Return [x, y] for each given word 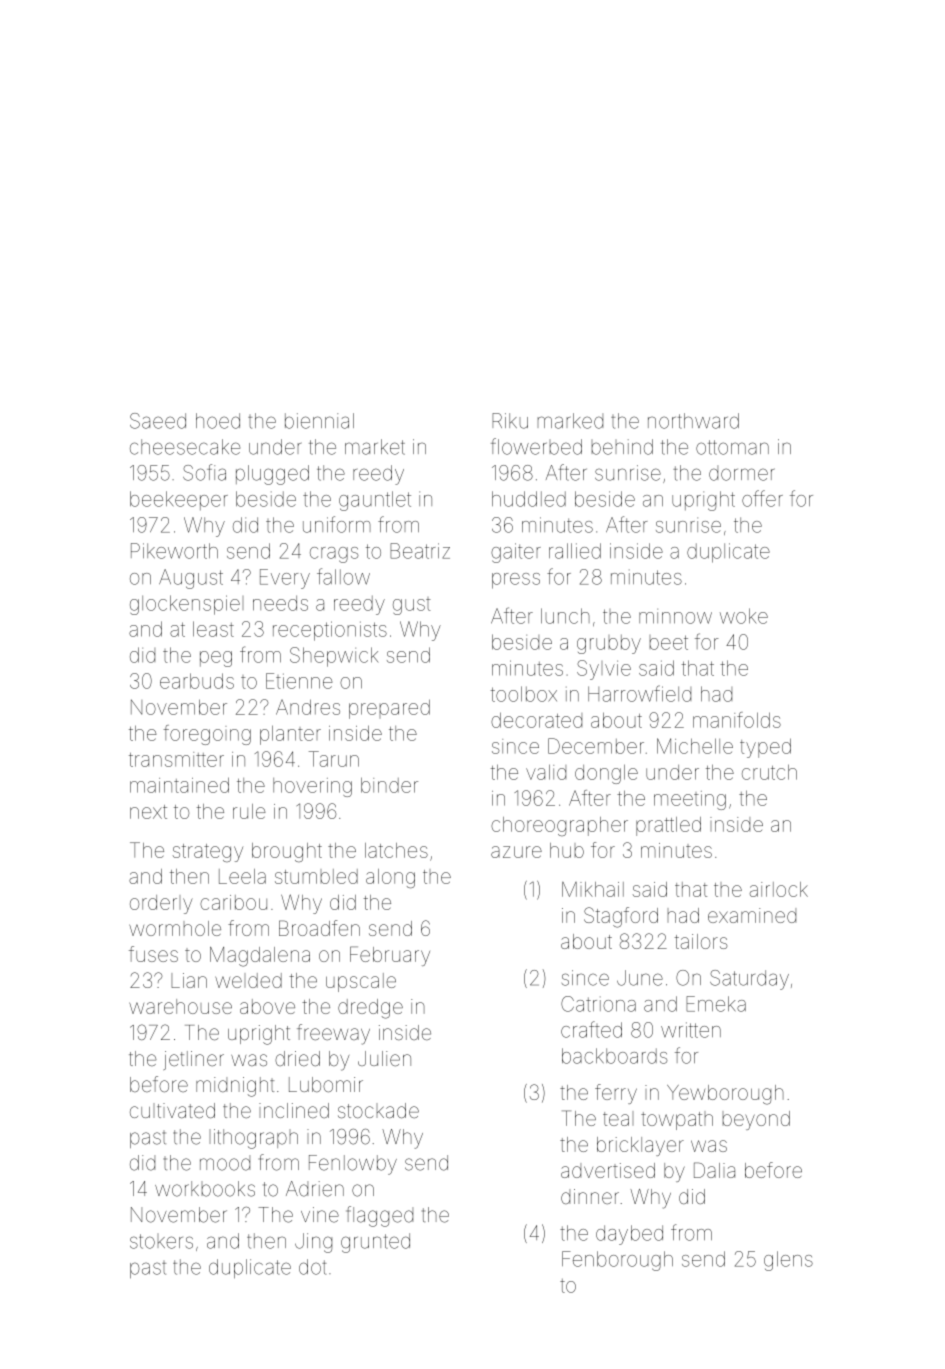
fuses [153, 954]
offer [762, 498]
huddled [529, 499]
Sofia [204, 472]
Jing [313, 1243]
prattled [668, 826]
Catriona [598, 1004]
